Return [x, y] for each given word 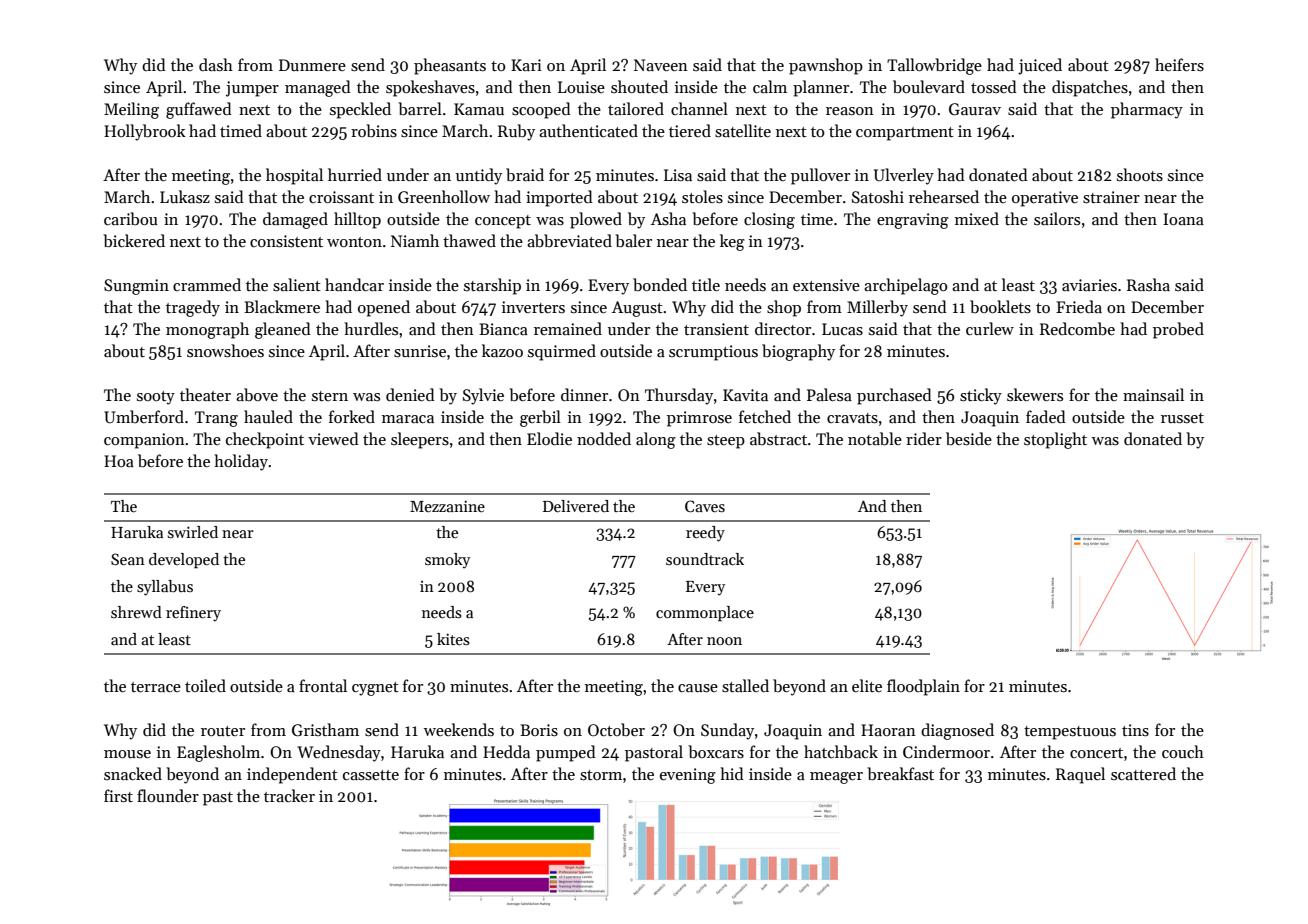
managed [318, 88]
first [118, 795]
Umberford [144, 417]
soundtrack [705, 559]
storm [601, 775]
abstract [778, 438]
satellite [743, 131]
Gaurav [975, 109]
